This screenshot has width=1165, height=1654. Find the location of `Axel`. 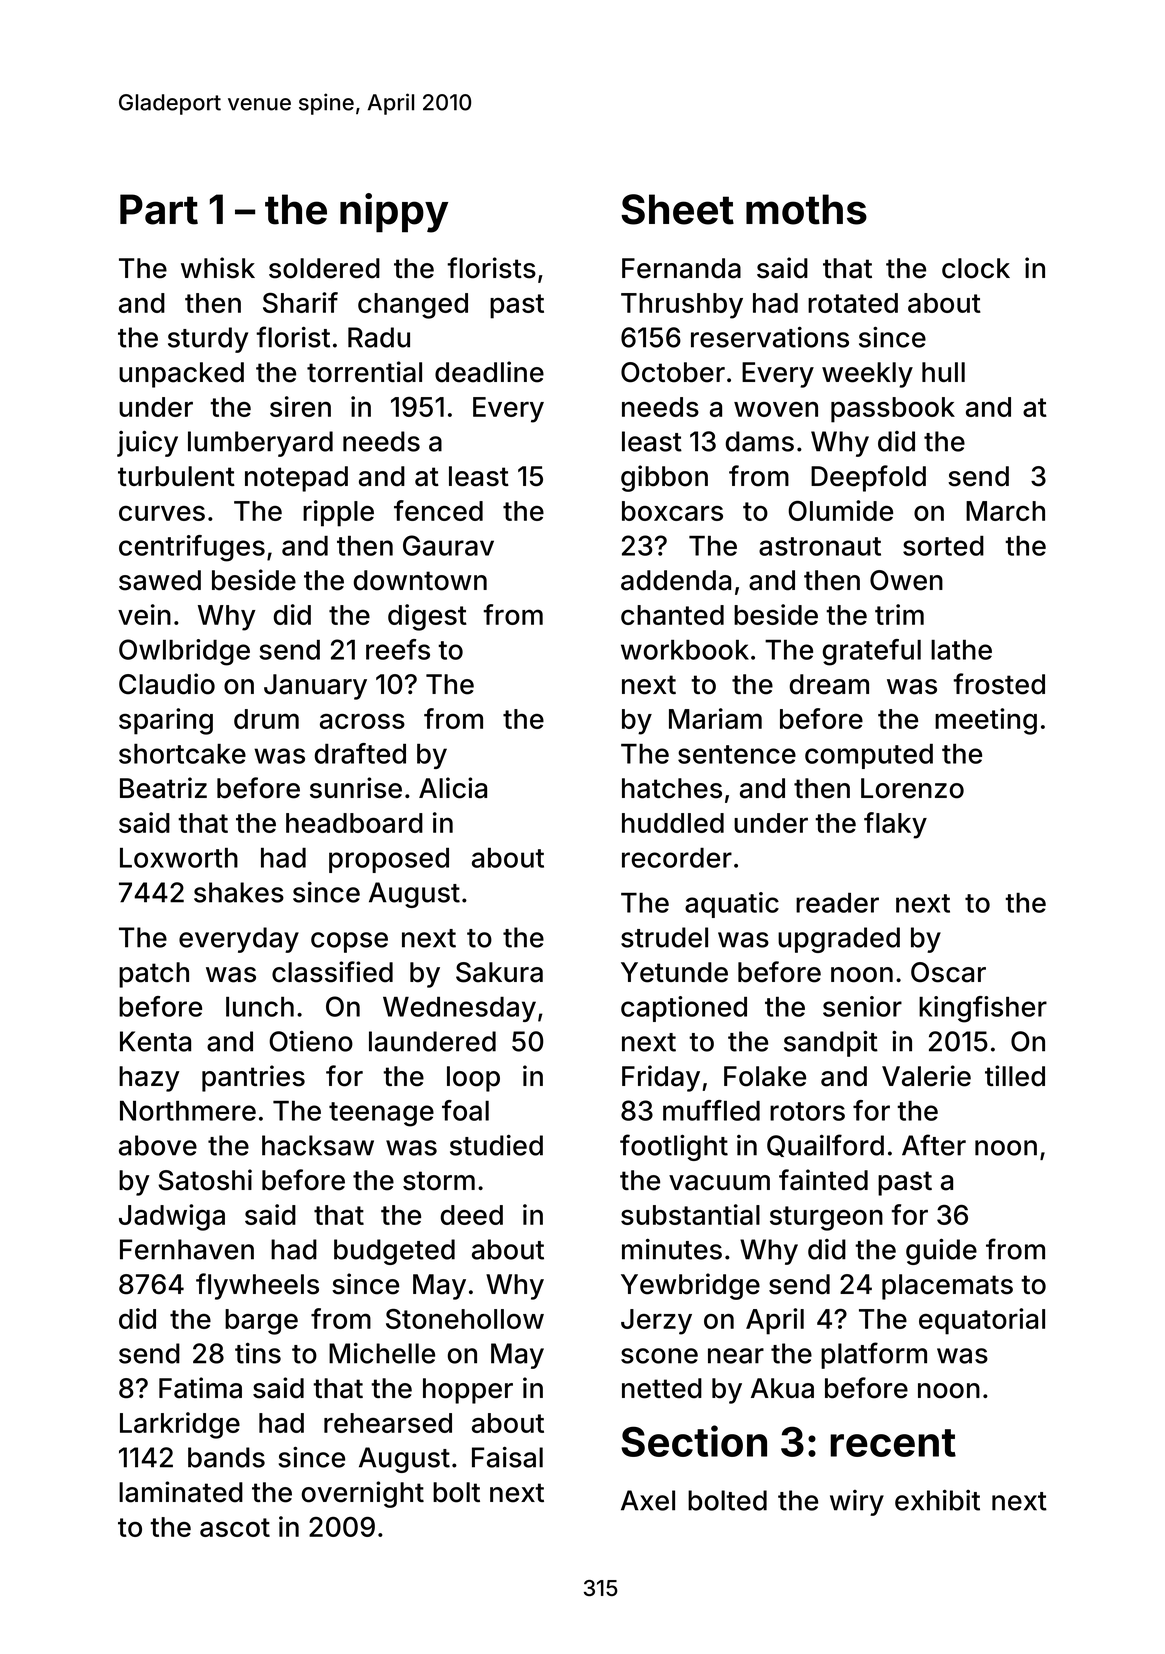

Axel is located at coordinates (648, 1500).
